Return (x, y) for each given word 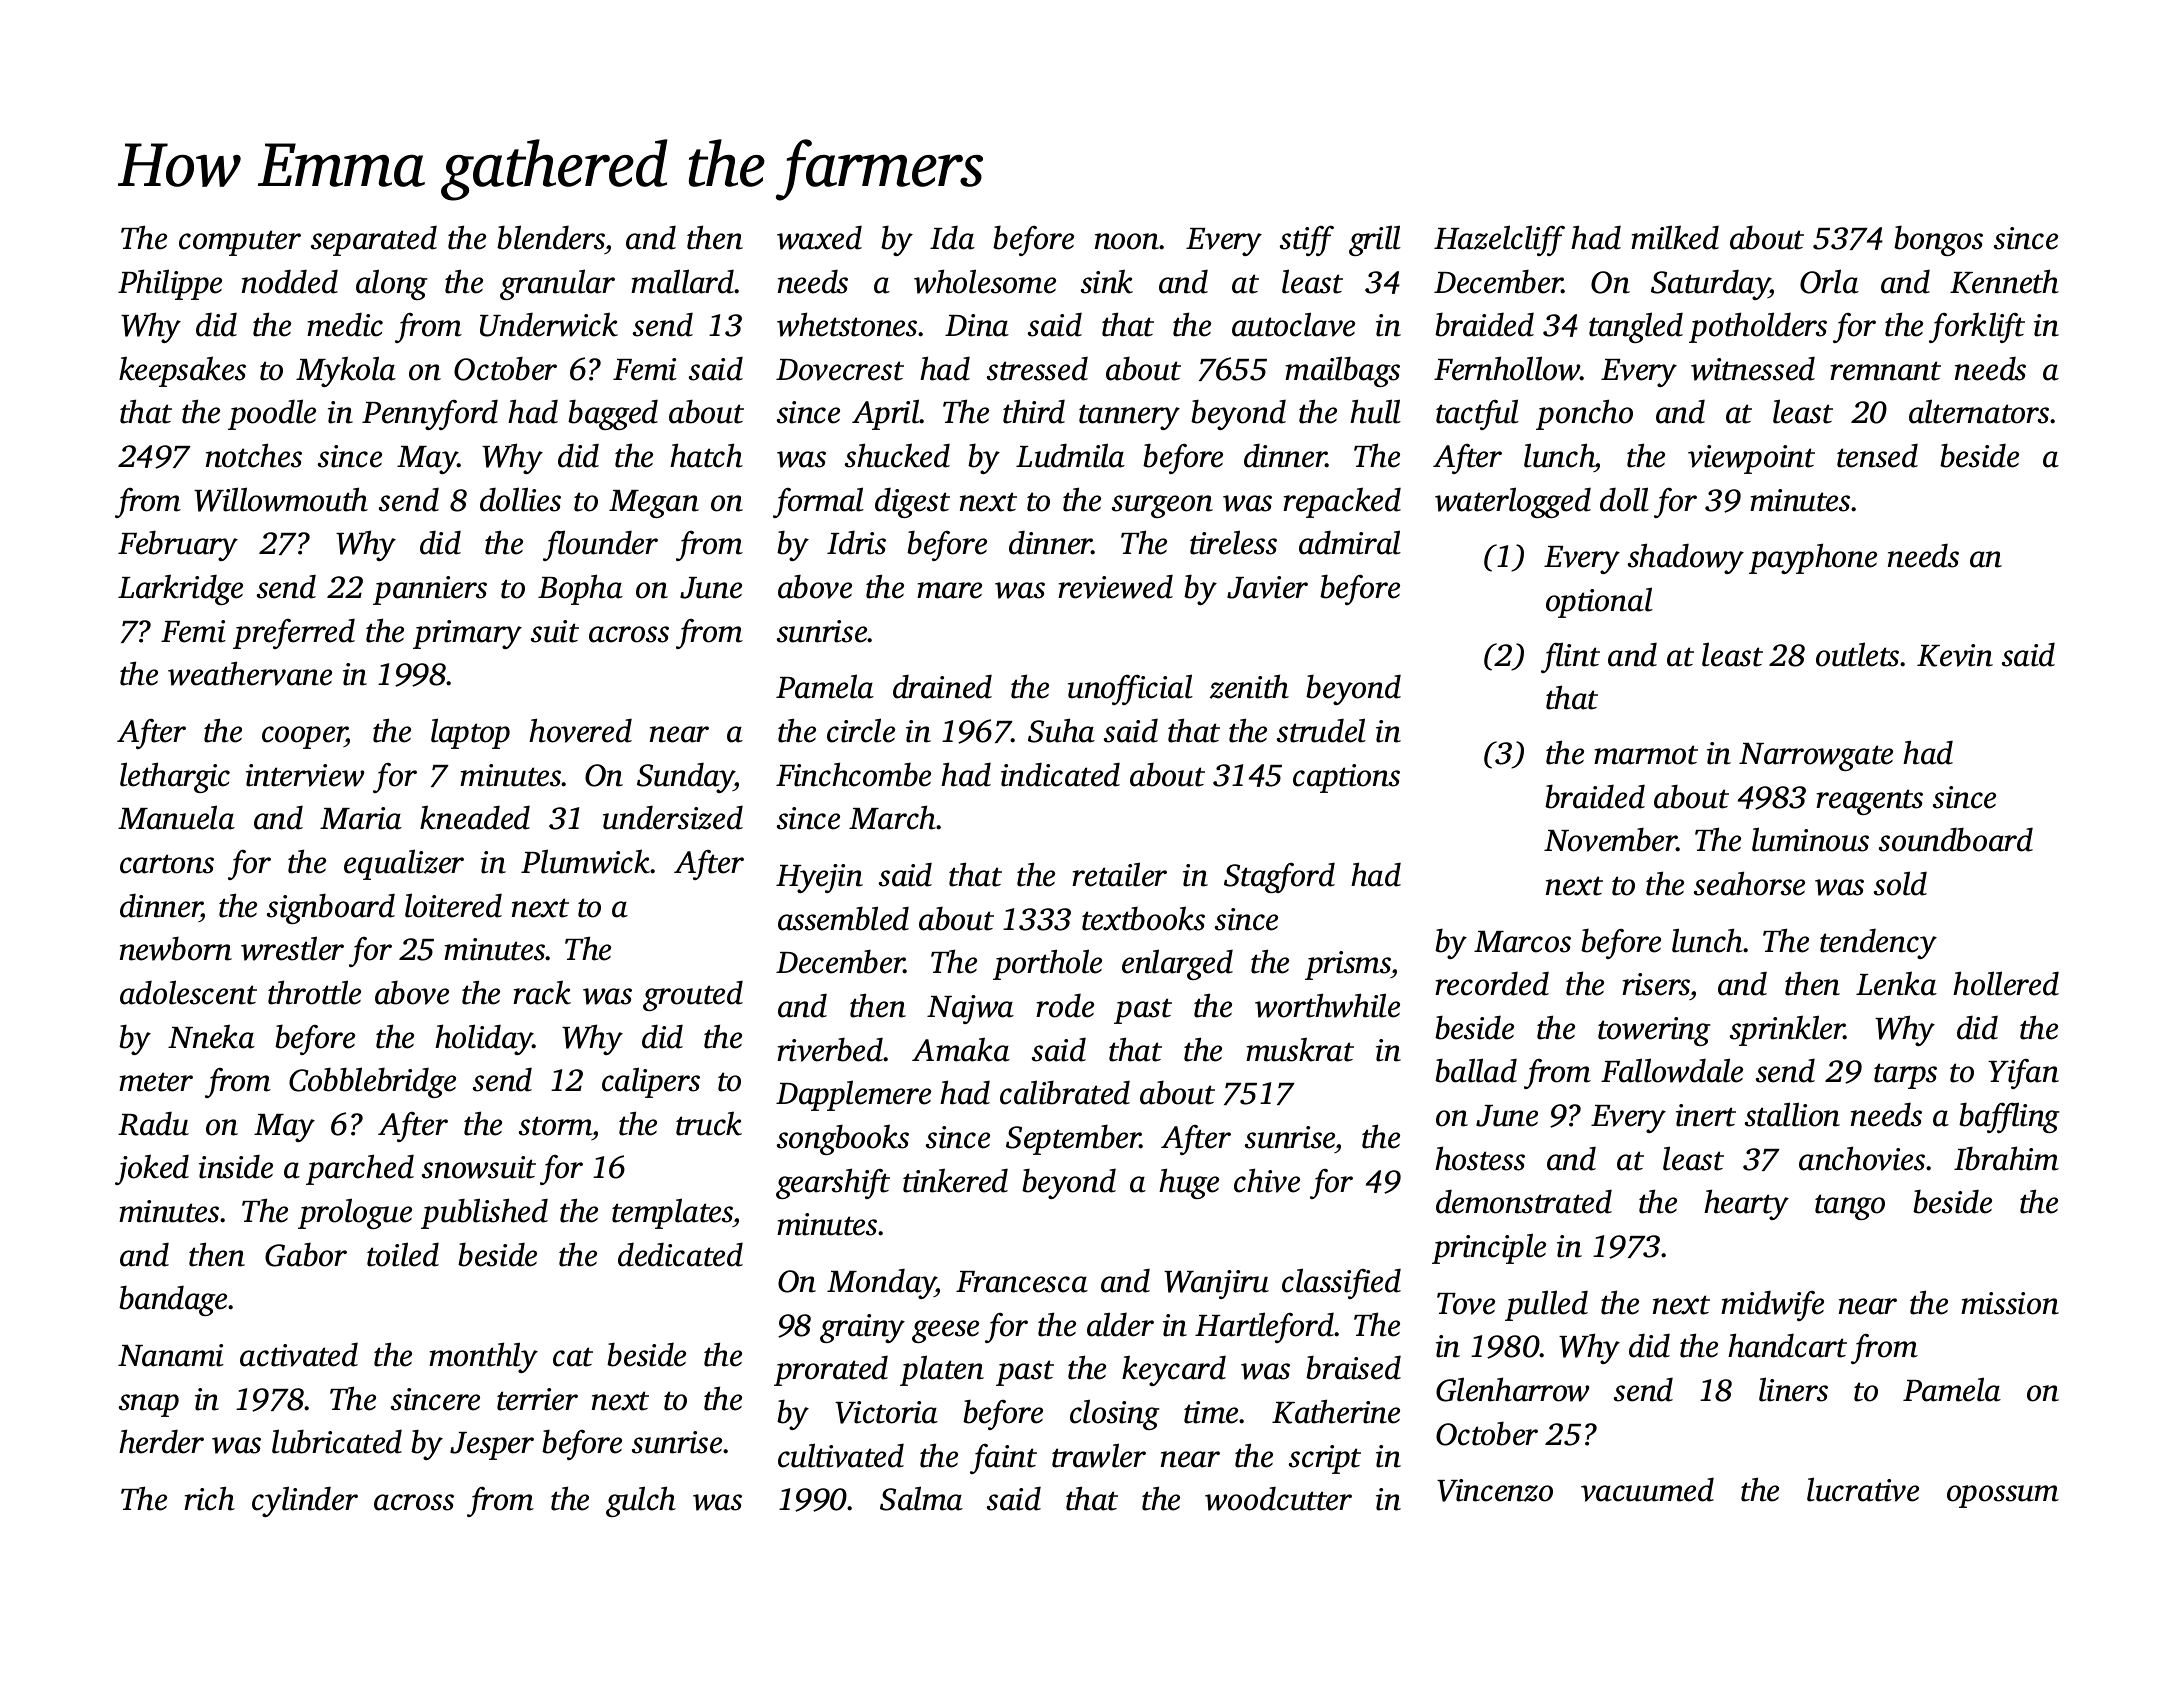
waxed (819, 237)
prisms (1348, 965)
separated (374, 240)
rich (209, 1498)
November (1610, 839)
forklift (1977, 327)
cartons (167, 864)
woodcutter (1278, 1498)
